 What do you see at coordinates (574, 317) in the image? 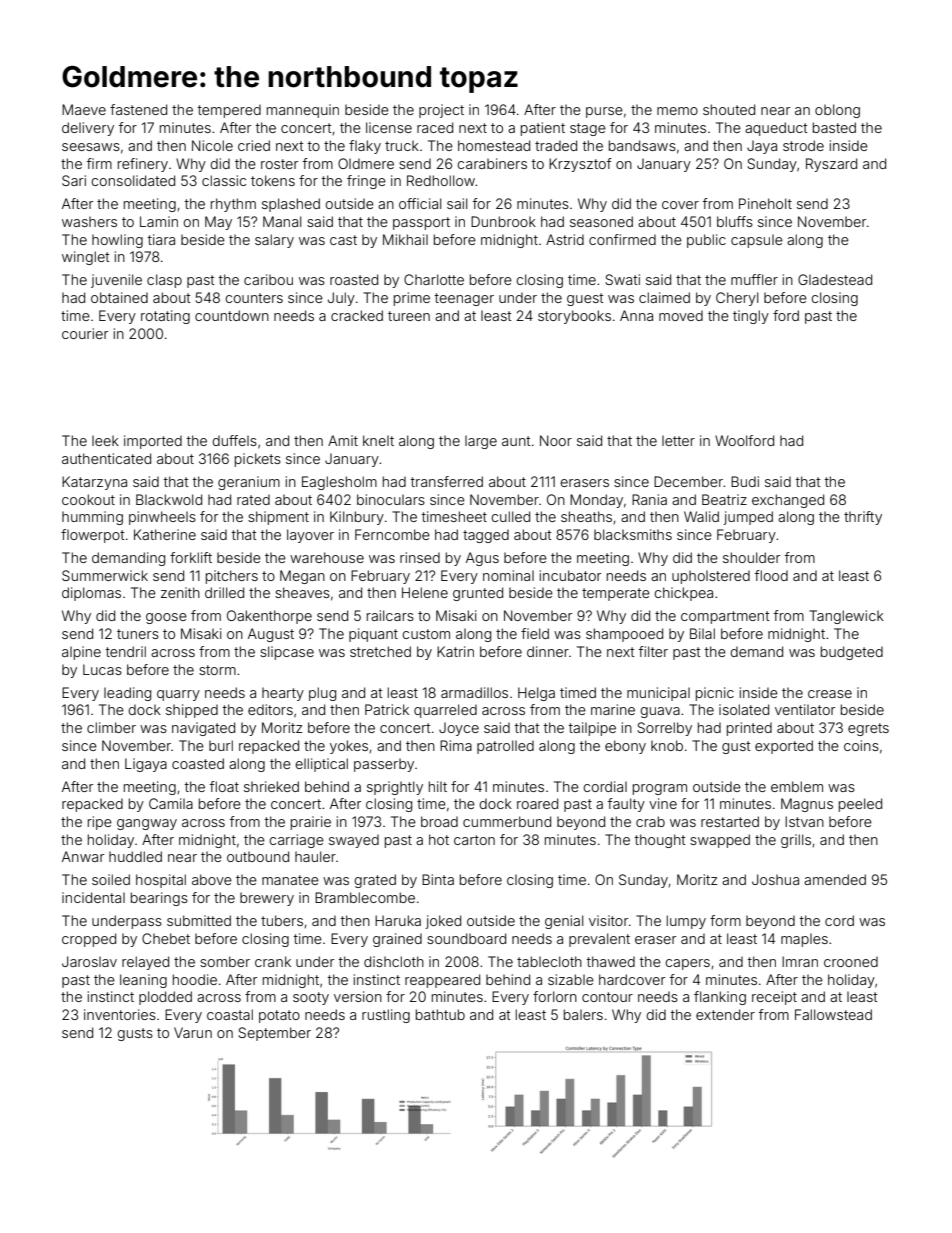
I see `storybooks` at bounding box center [574, 317].
